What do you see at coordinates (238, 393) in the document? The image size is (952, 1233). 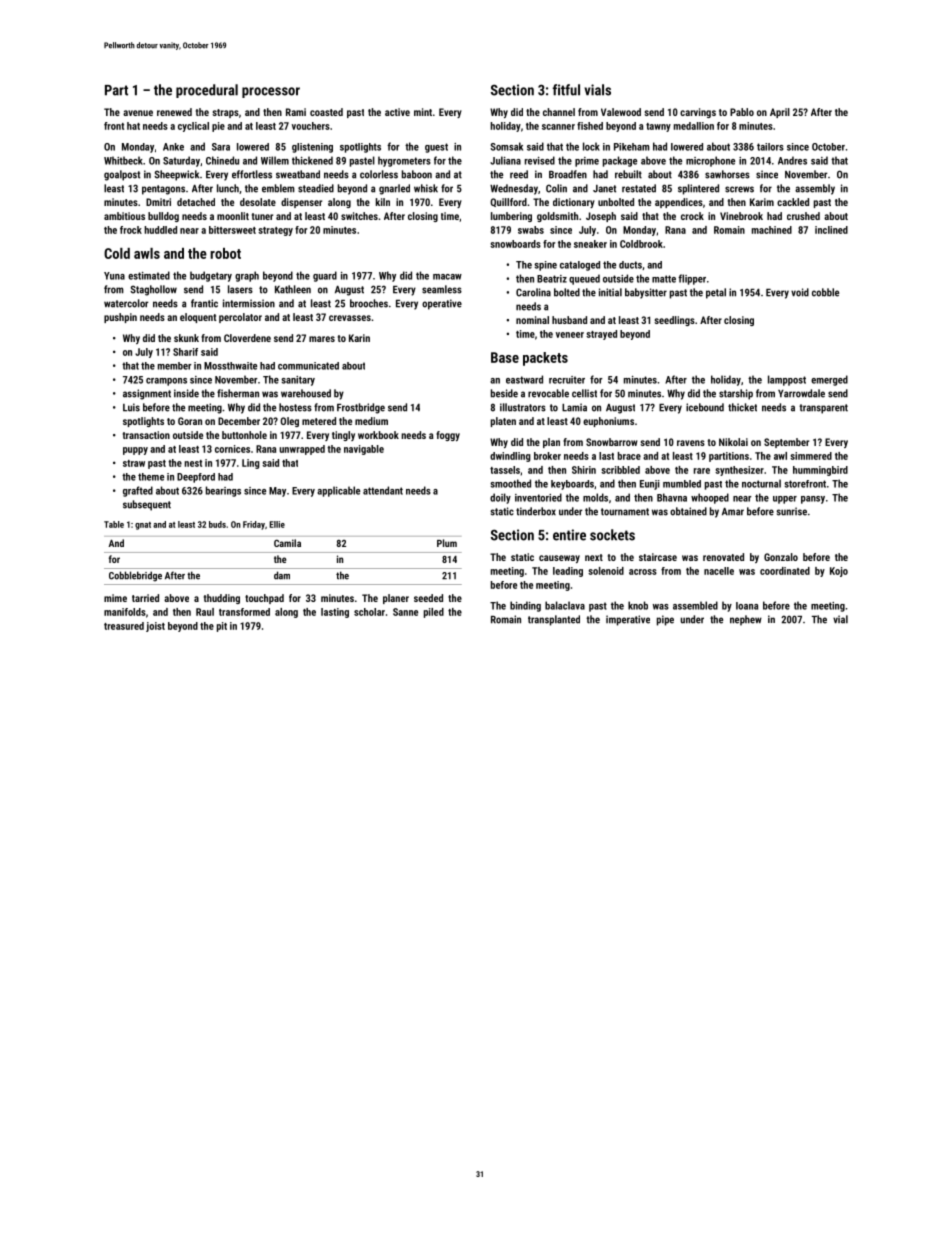 I see `fisherman` at bounding box center [238, 393].
